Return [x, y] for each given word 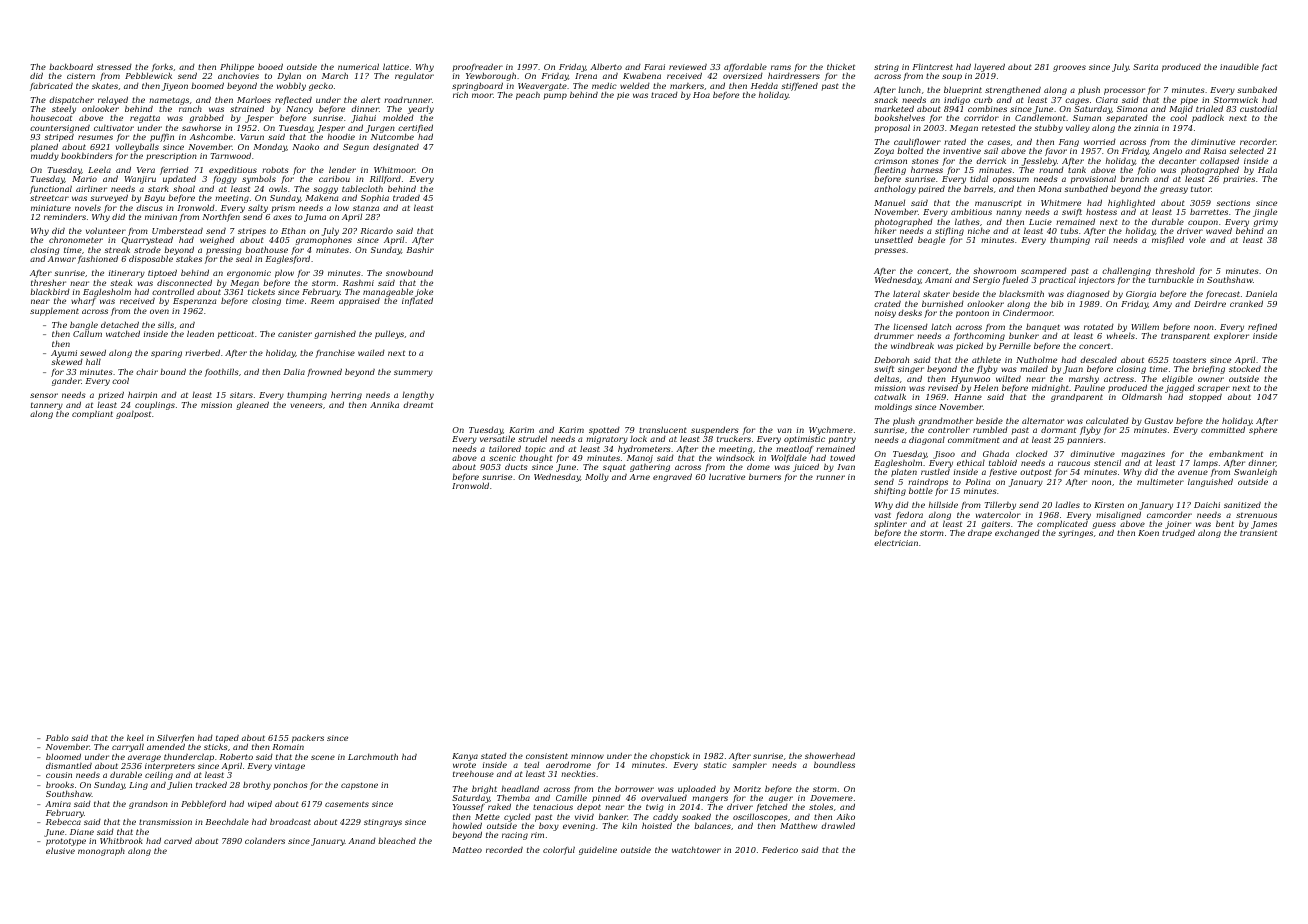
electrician [896, 542]
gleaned [253, 406]
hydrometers [644, 449]
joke [424, 293]
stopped [1205, 398]
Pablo [57, 737]
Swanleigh [1255, 473]
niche [979, 230]
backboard [71, 66]
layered [989, 67]
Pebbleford [203, 804]
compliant [92, 415]
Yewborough [491, 77]
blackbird [50, 292]
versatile [497, 439]
